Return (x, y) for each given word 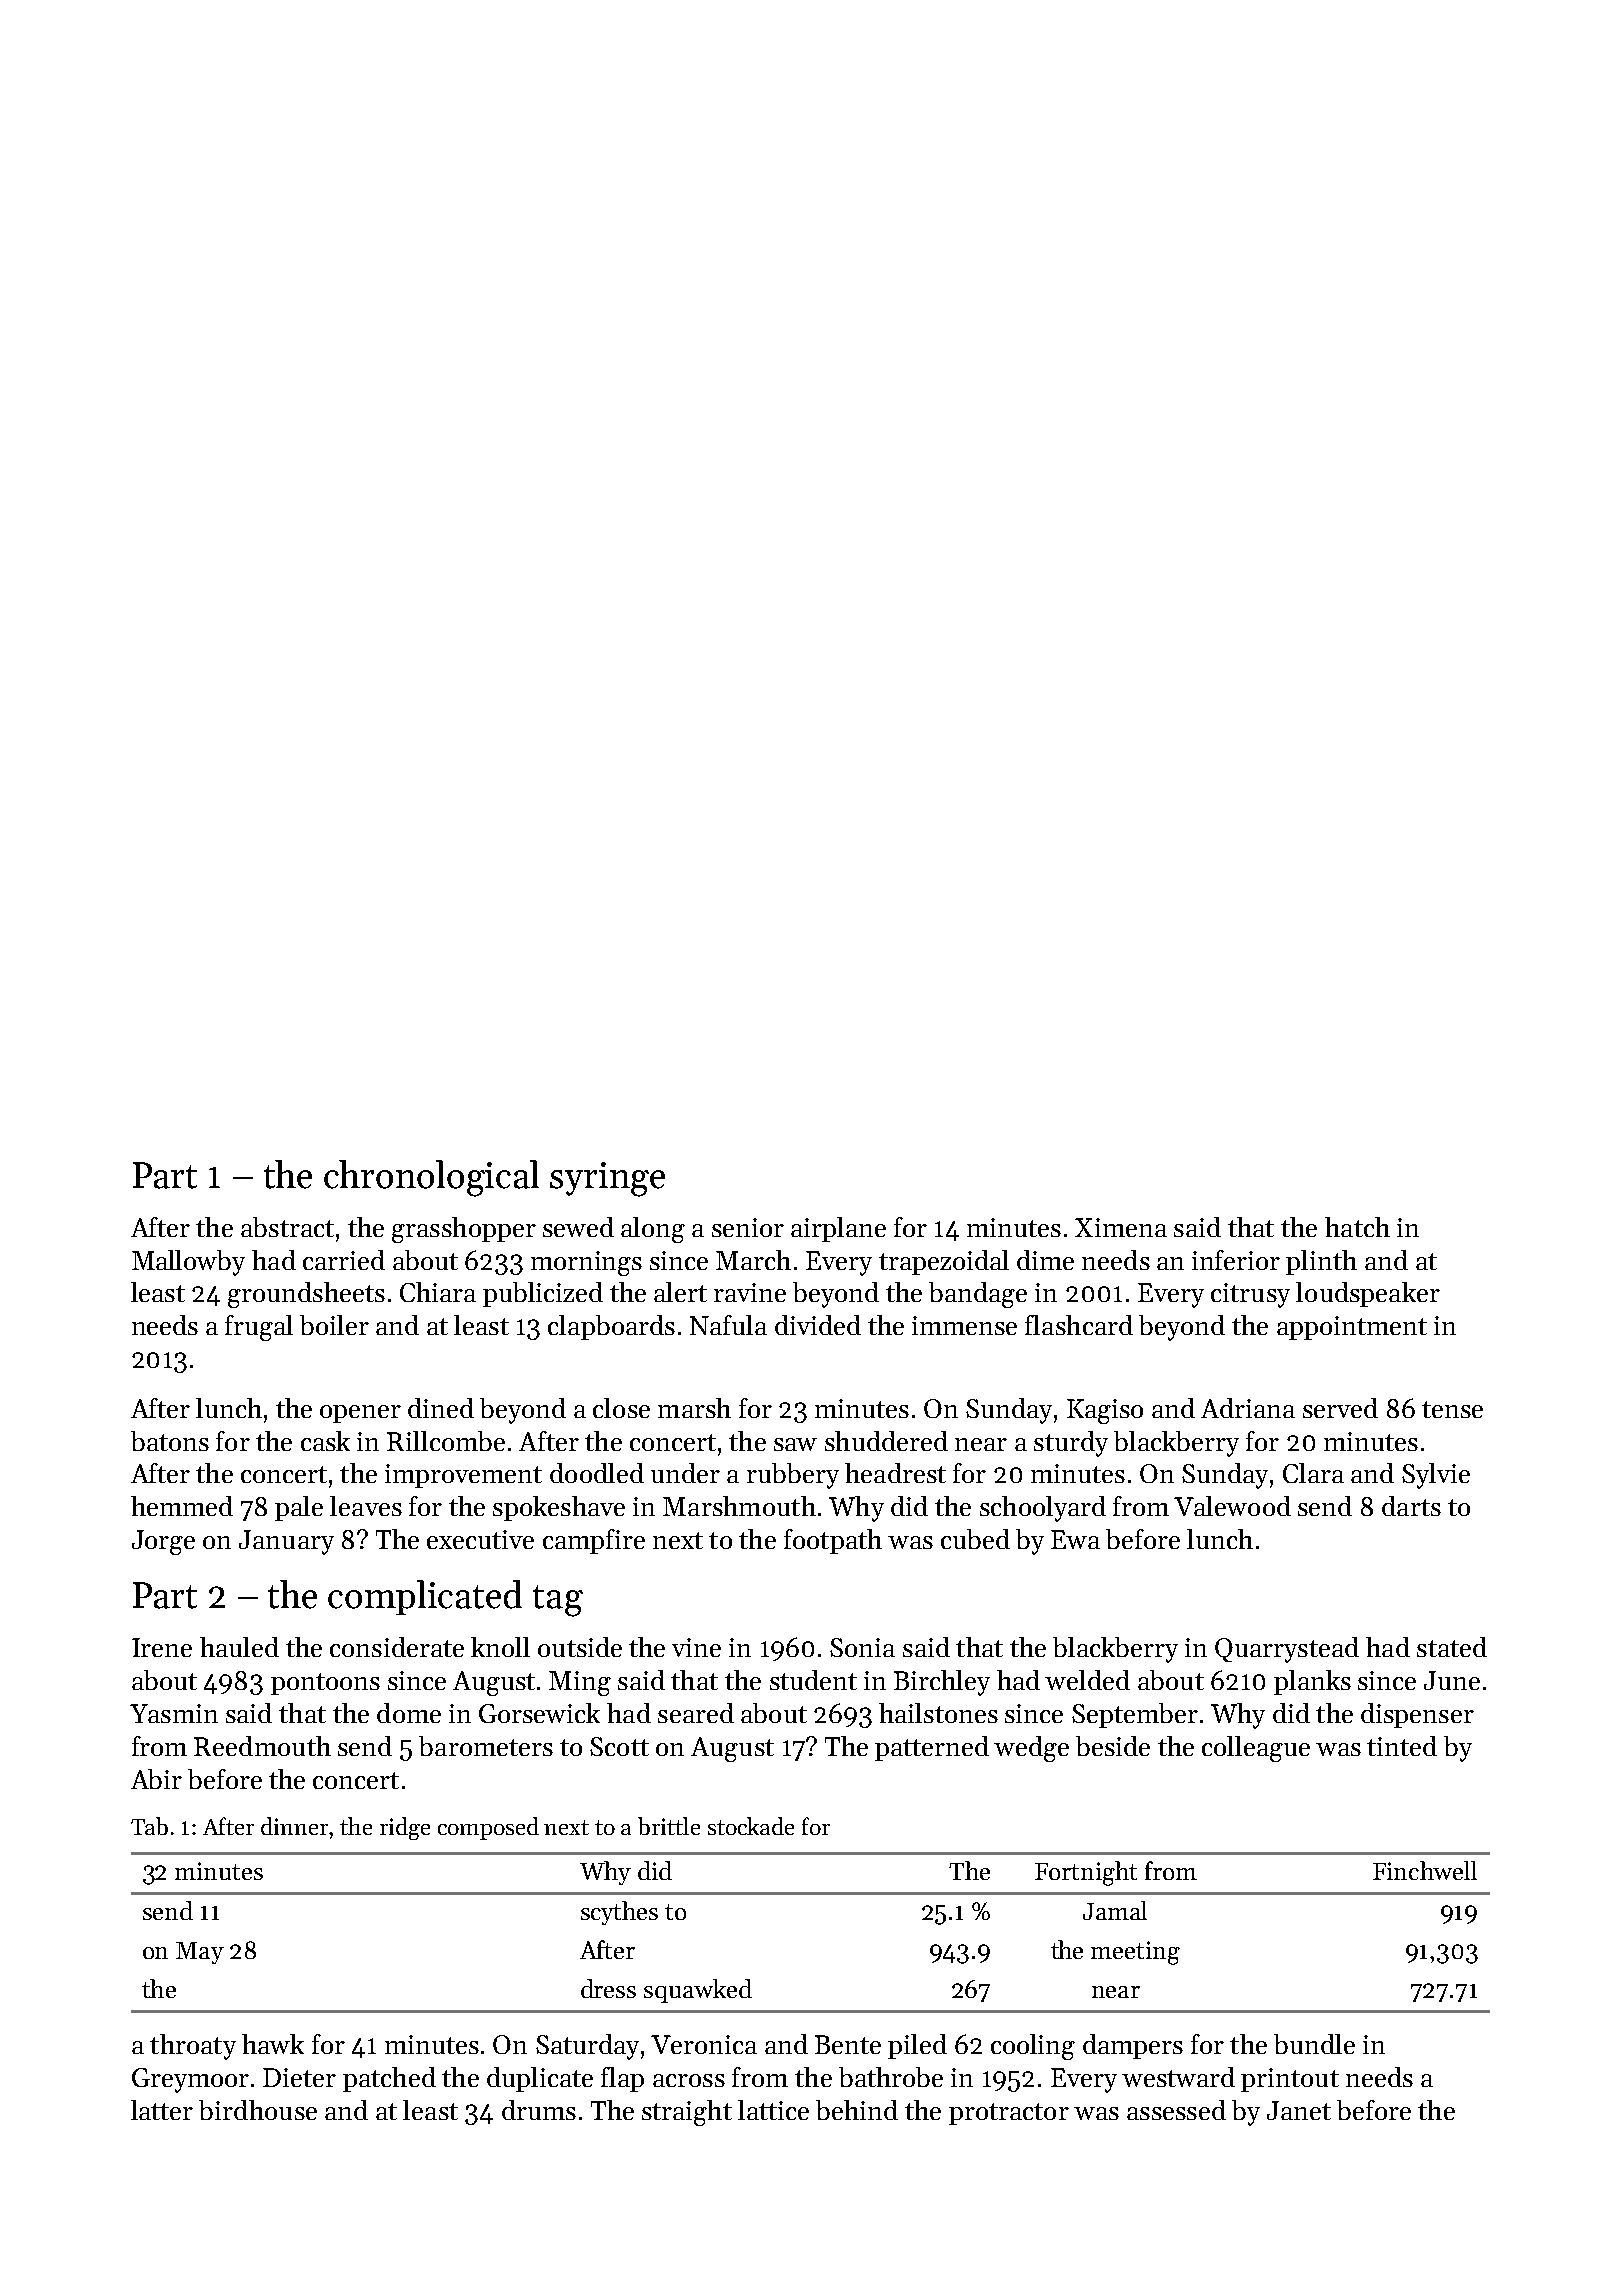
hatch (1357, 1227)
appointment (1352, 1328)
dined (441, 1408)
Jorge (163, 1542)
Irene (162, 1647)
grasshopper (464, 1230)
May (200, 1953)
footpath (833, 1541)
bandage (978, 1295)
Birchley (942, 1683)
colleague (1256, 1749)
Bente (848, 2044)
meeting (1135, 1953)
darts (1411, 1506)
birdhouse (258, 2110)
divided (818, 1325)
